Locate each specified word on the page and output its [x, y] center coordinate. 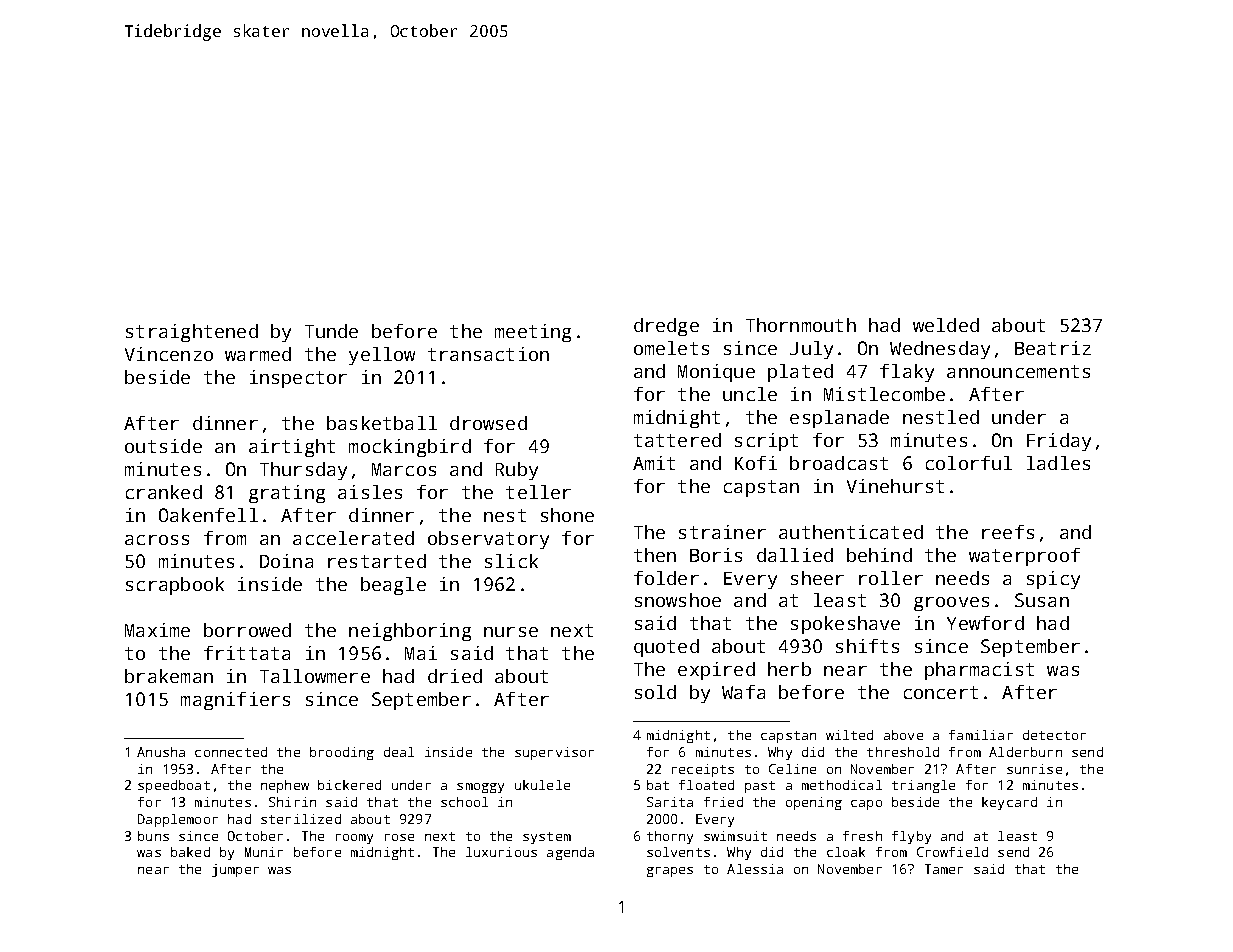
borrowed [247, 630]
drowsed [488, 423]
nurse [511, 632]
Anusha [161, 752]
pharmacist [979, 671]
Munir [264, 852]
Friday [1059, 442]
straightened [192, 333]
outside [163, 446]
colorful [969, 463]
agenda [570, 853]
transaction [488, 354]
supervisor [554, 753]
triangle [923, 786]
